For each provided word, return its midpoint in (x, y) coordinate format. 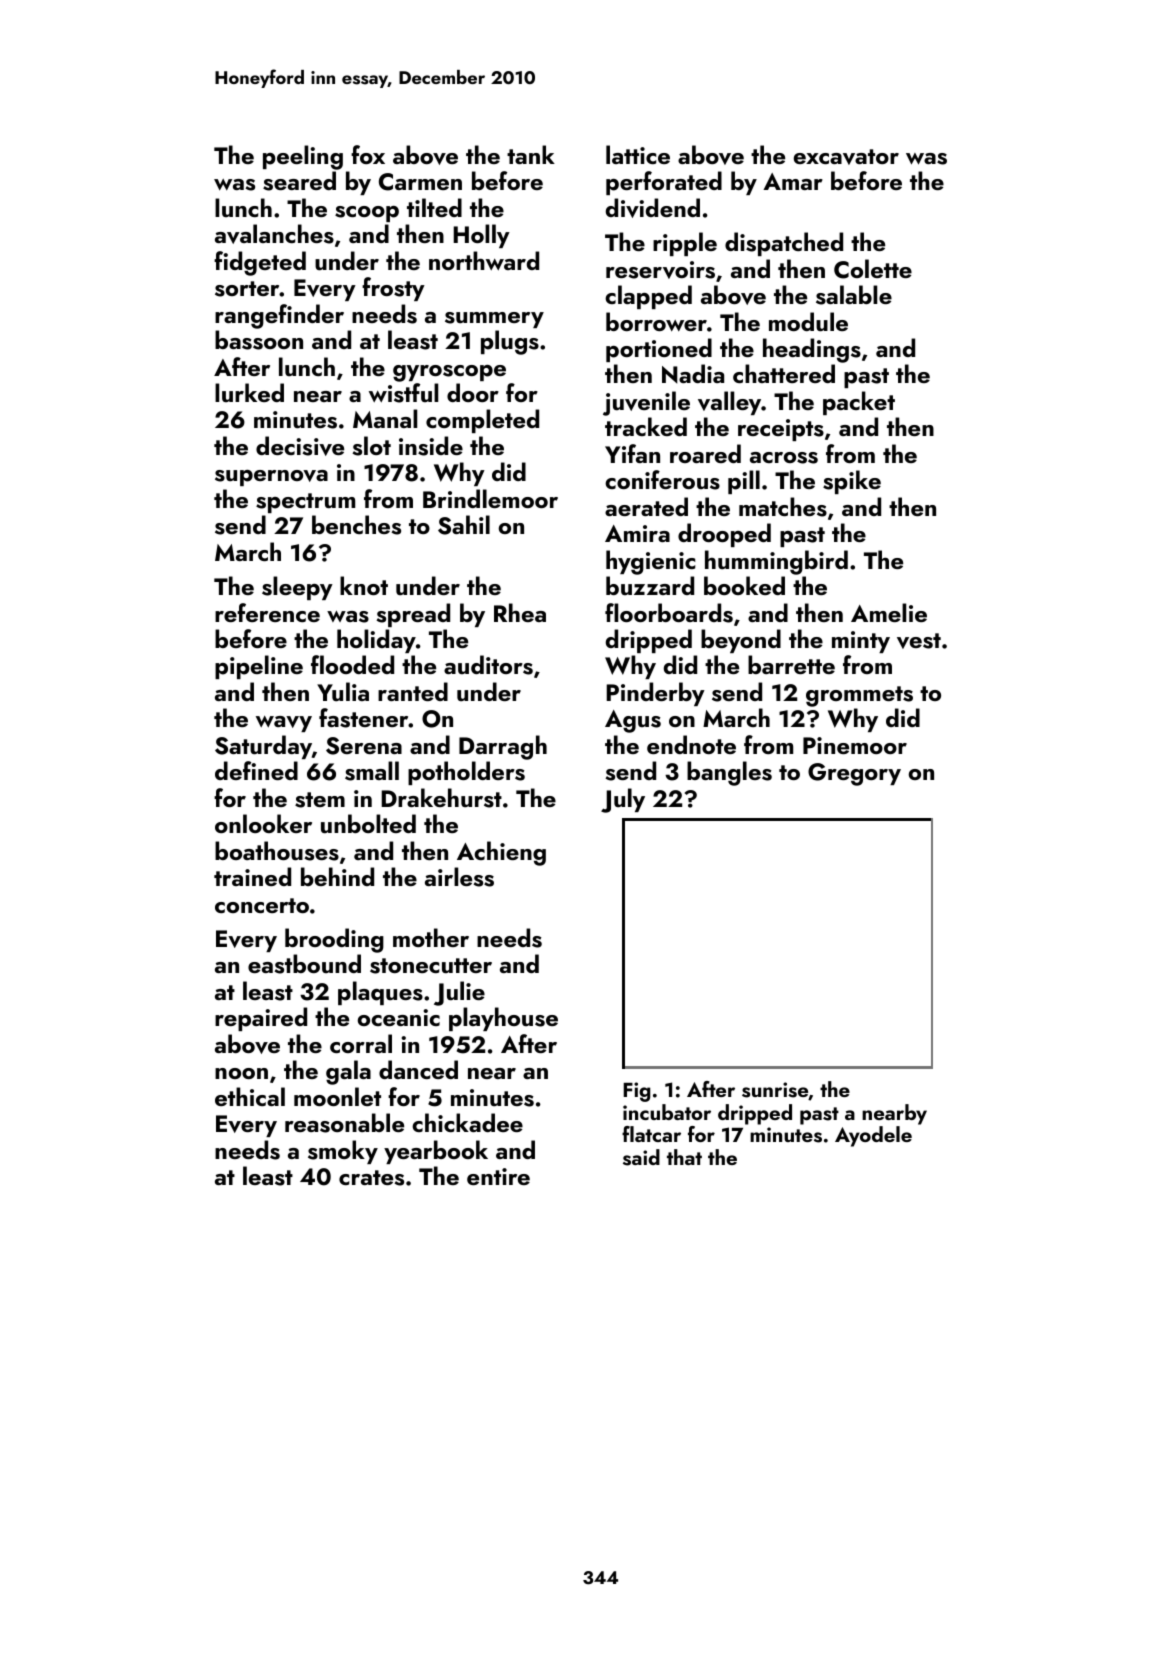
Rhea (520, 612)
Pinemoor (855, 745)
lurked (249, 392)
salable (854, 295)
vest (919, 641)
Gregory (854, 774)
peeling (303, 157)
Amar (793, 181)
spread (413, 615)
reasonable (344, 1123)
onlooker (263, 823)
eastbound (304, 964)
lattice (638, 154)
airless (459, 877)
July (623, 800)
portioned (659, 350)
